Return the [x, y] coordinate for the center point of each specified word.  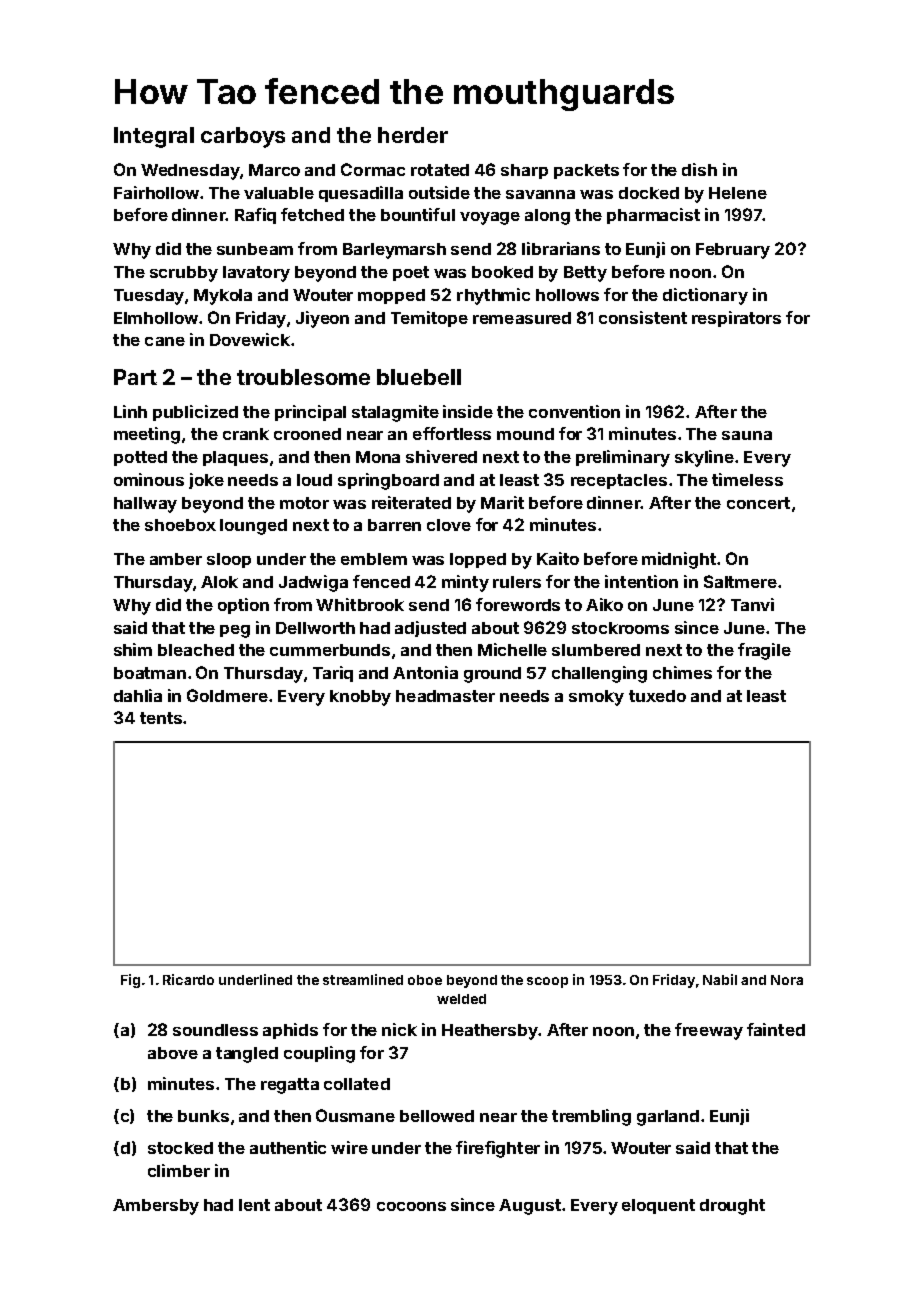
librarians [561, 248]
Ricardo [188, 979]
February [733, 251]
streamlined [363, 979]
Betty [585, 274]
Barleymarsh [394, 251]
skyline [704, 458]
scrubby [184, 274]
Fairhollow [156, 192]
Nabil [720, 979]
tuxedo [657, 696]
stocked [180, 1148]
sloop [229, 560]
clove [449, 525]
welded [461, 999]
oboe [425, 980]
